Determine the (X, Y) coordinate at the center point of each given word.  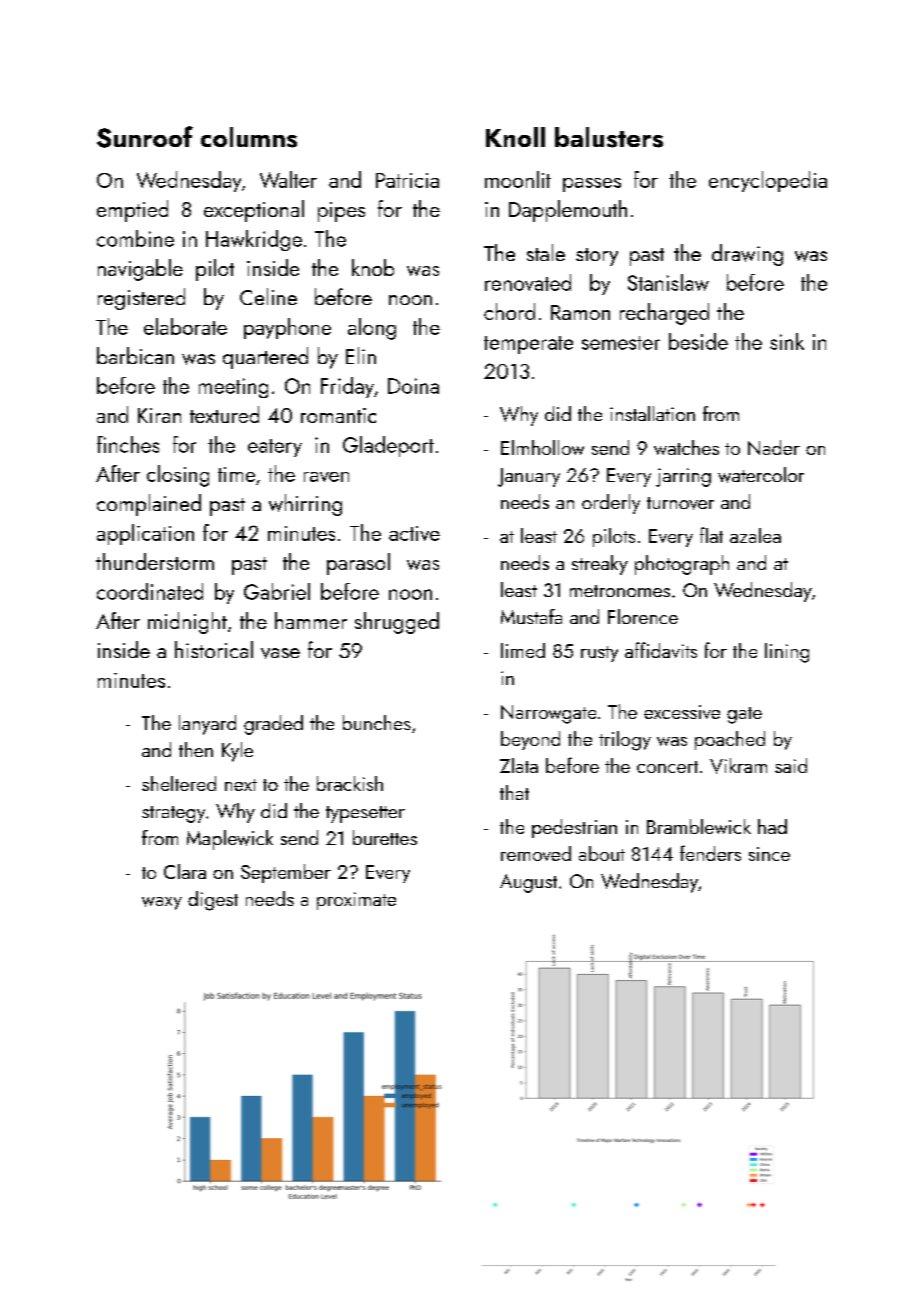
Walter (288, 179)
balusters (609, 137)
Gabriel (277, 591)
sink (787, 341)
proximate (356, 901)
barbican (135, 355)
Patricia (407, 180)
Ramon (580, 312)
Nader (774, 447)
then (196, 749)
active (414, 533)
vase (280, 653)
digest (213, 901)
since (769, 854)
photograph (682, 565)
